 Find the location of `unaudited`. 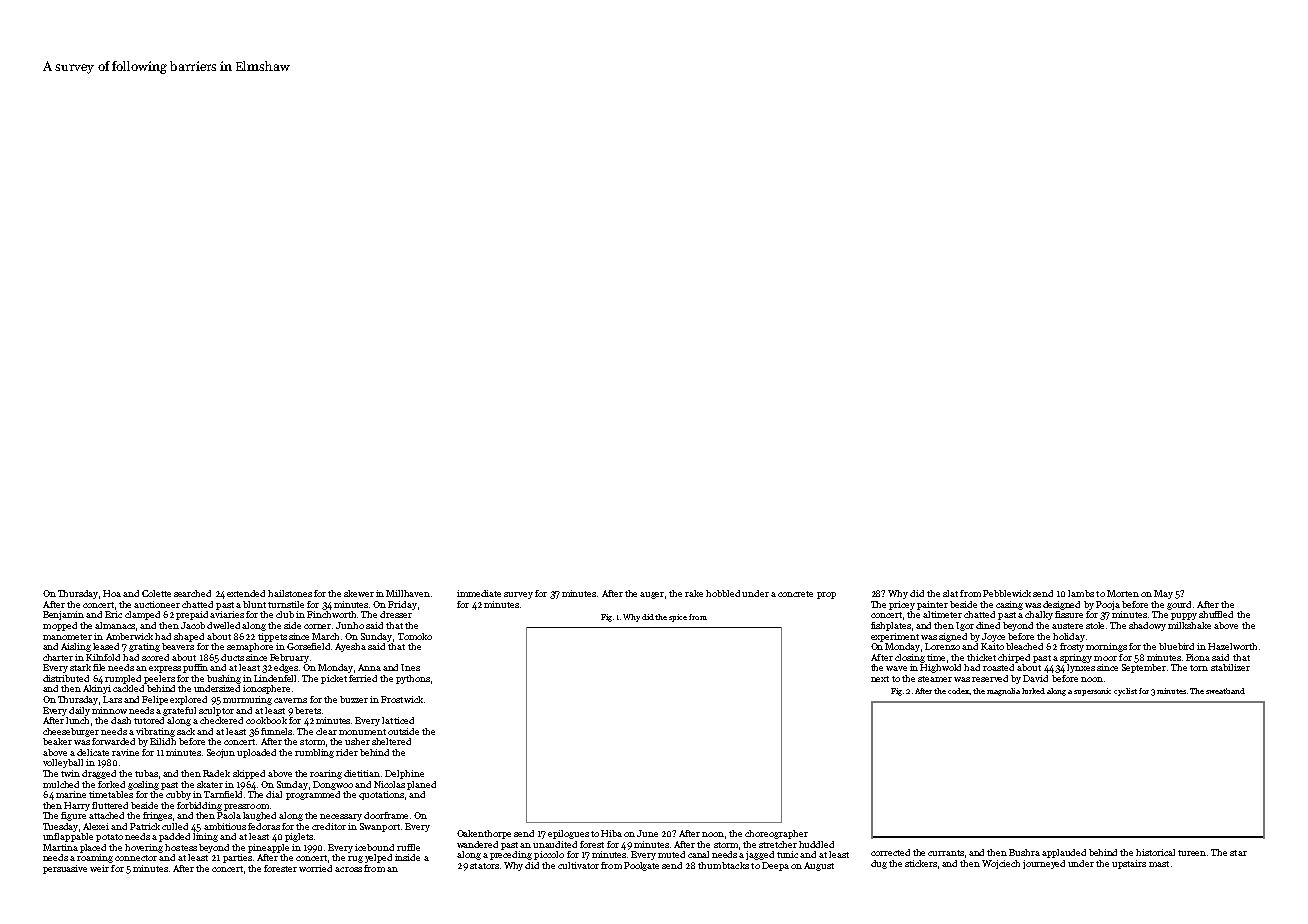

unaudited is located at coordinates (555, 844).
